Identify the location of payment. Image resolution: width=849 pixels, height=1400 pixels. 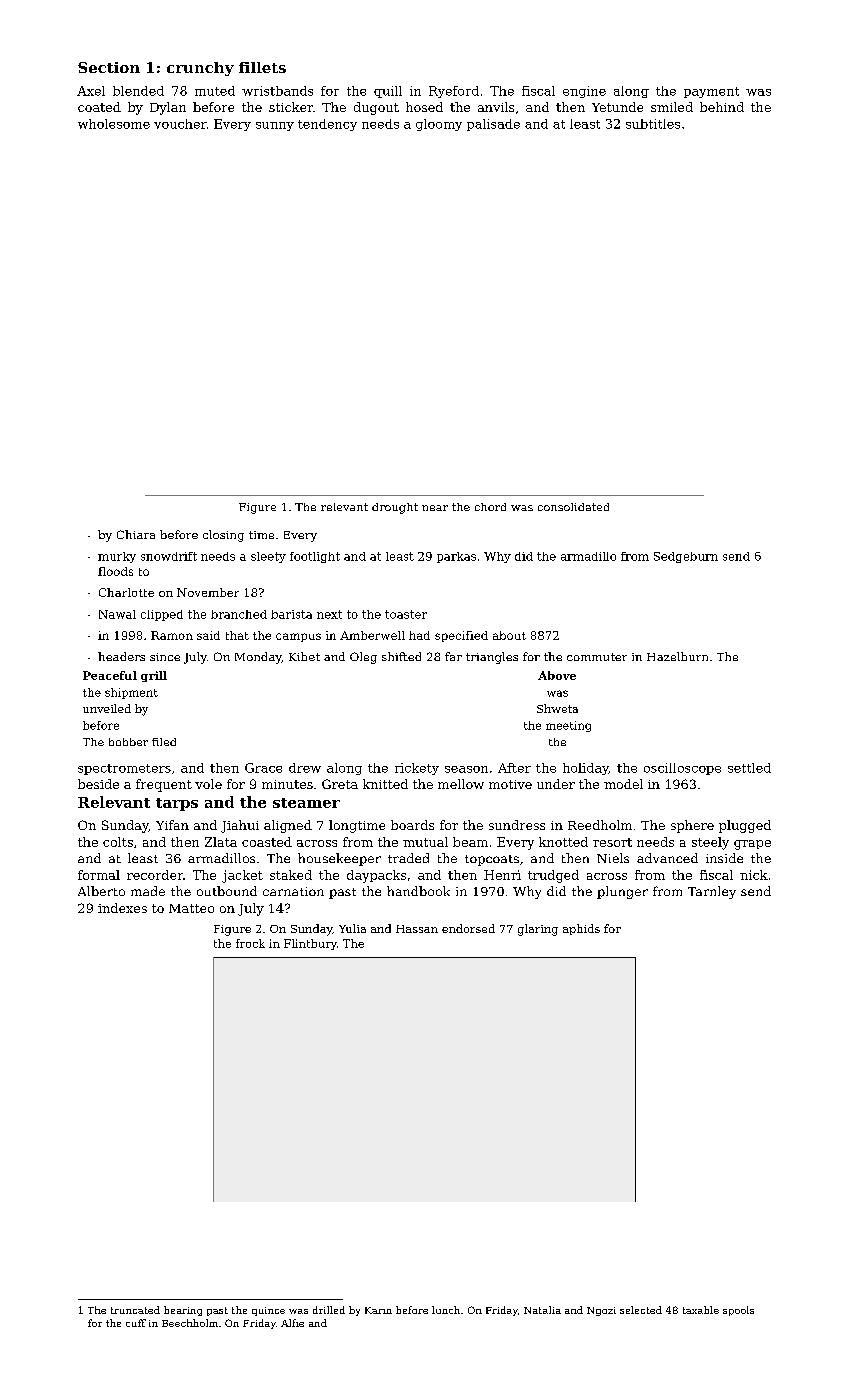
(711, 92).
